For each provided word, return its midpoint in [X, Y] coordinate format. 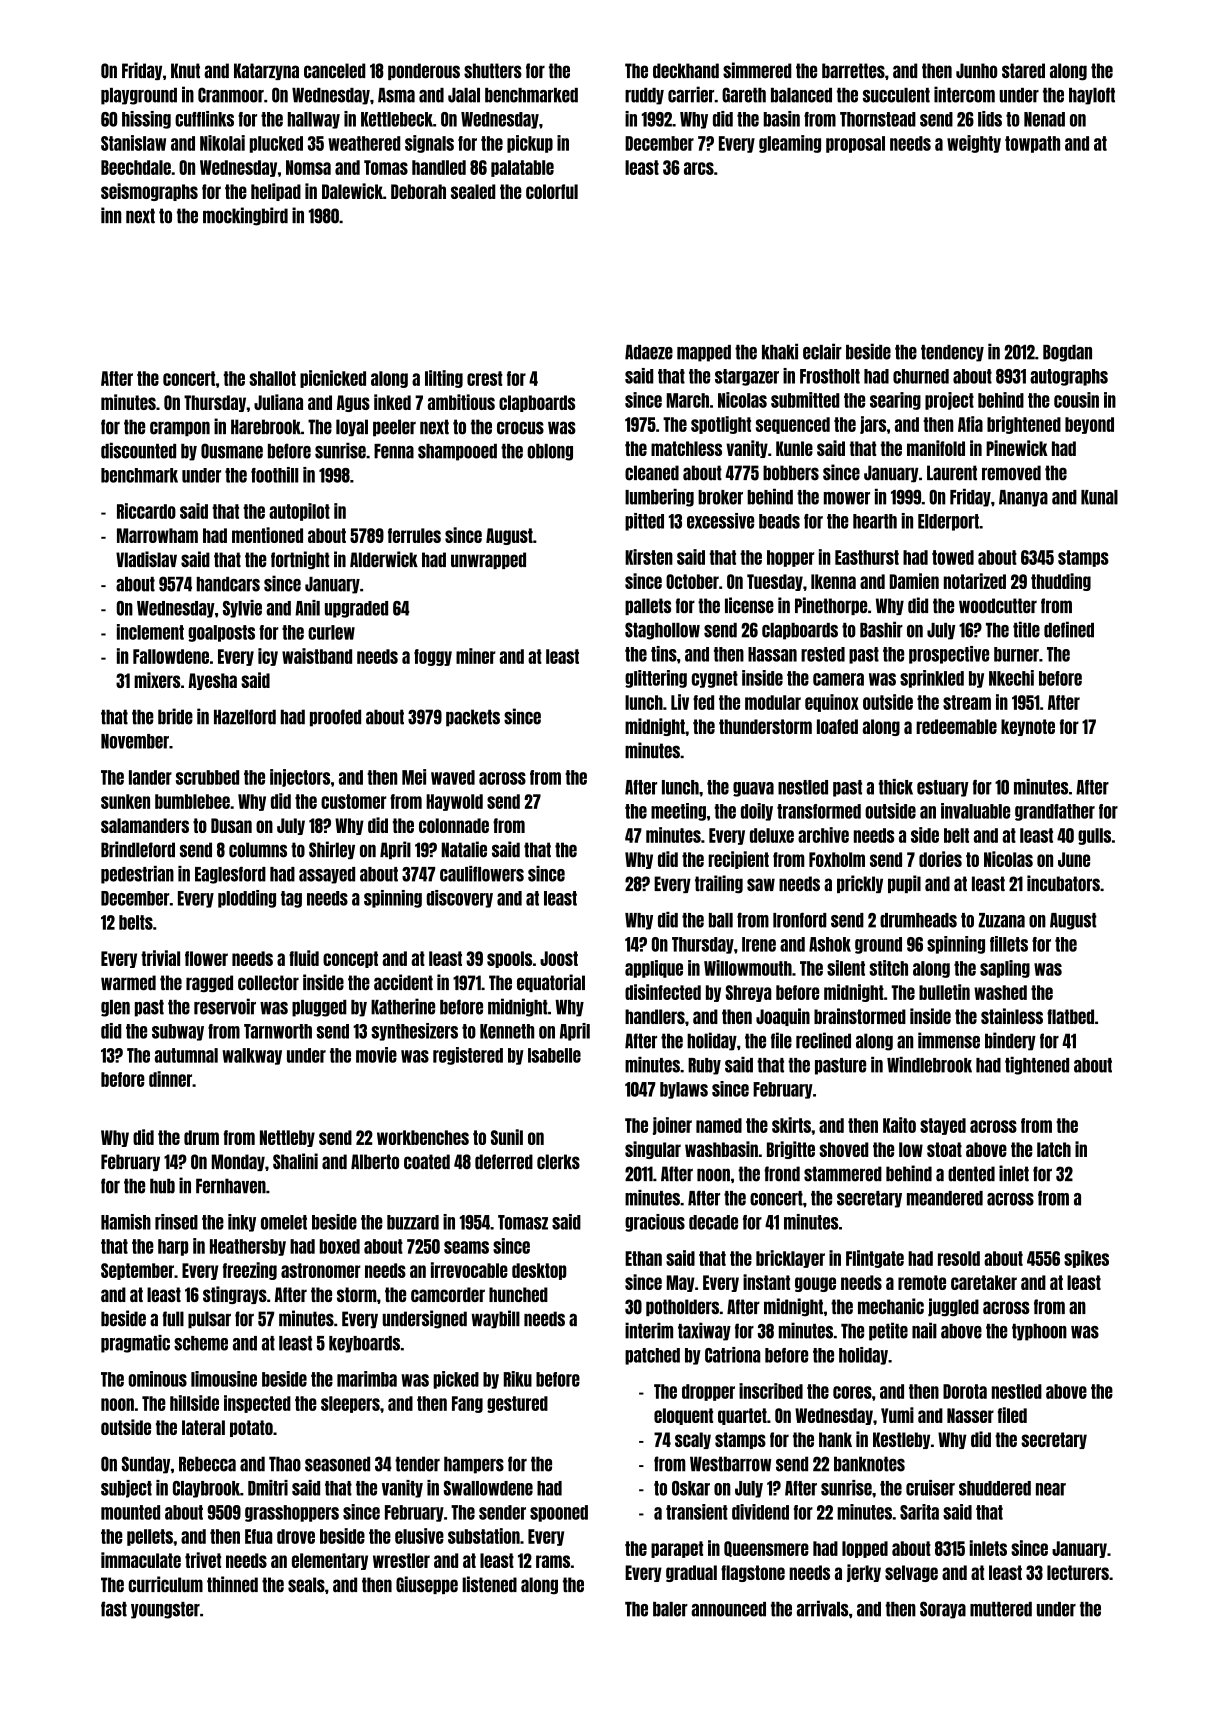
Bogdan [1067, 353]
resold [959, 1258]
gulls [1094, 836]
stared [1023, 70]
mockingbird [245, 216]
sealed [473, 191]
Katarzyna [266, 71]
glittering [656, 679]
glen [115, 1008]
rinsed [176, 1222]
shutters [493, 70]
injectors [300, 778]
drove [296, 1536]
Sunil [507, 1137]
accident [403, 982]
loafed [837, 726]
